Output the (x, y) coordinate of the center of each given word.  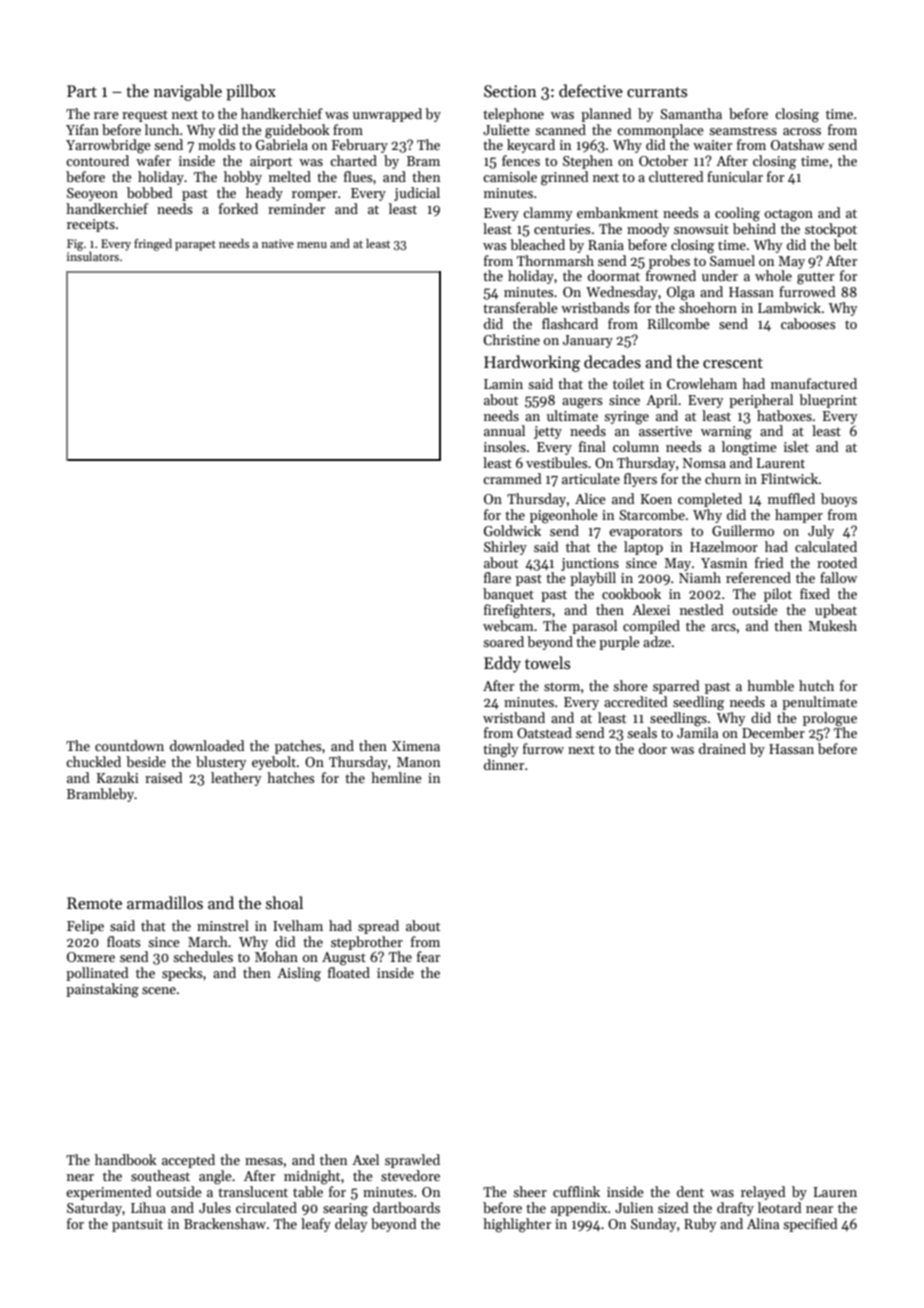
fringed (153, 245)
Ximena (416, 746)
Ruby (700, 1225)
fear (428, 956)
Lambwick (789, 307)
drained (722, 748)
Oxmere (91, 957)
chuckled (93, 761)
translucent (253, 1191)
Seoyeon (92, 194)
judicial (417, 194)
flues (358, 176)
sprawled (412, 1161)
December (773, 732)
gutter (815, 278)
